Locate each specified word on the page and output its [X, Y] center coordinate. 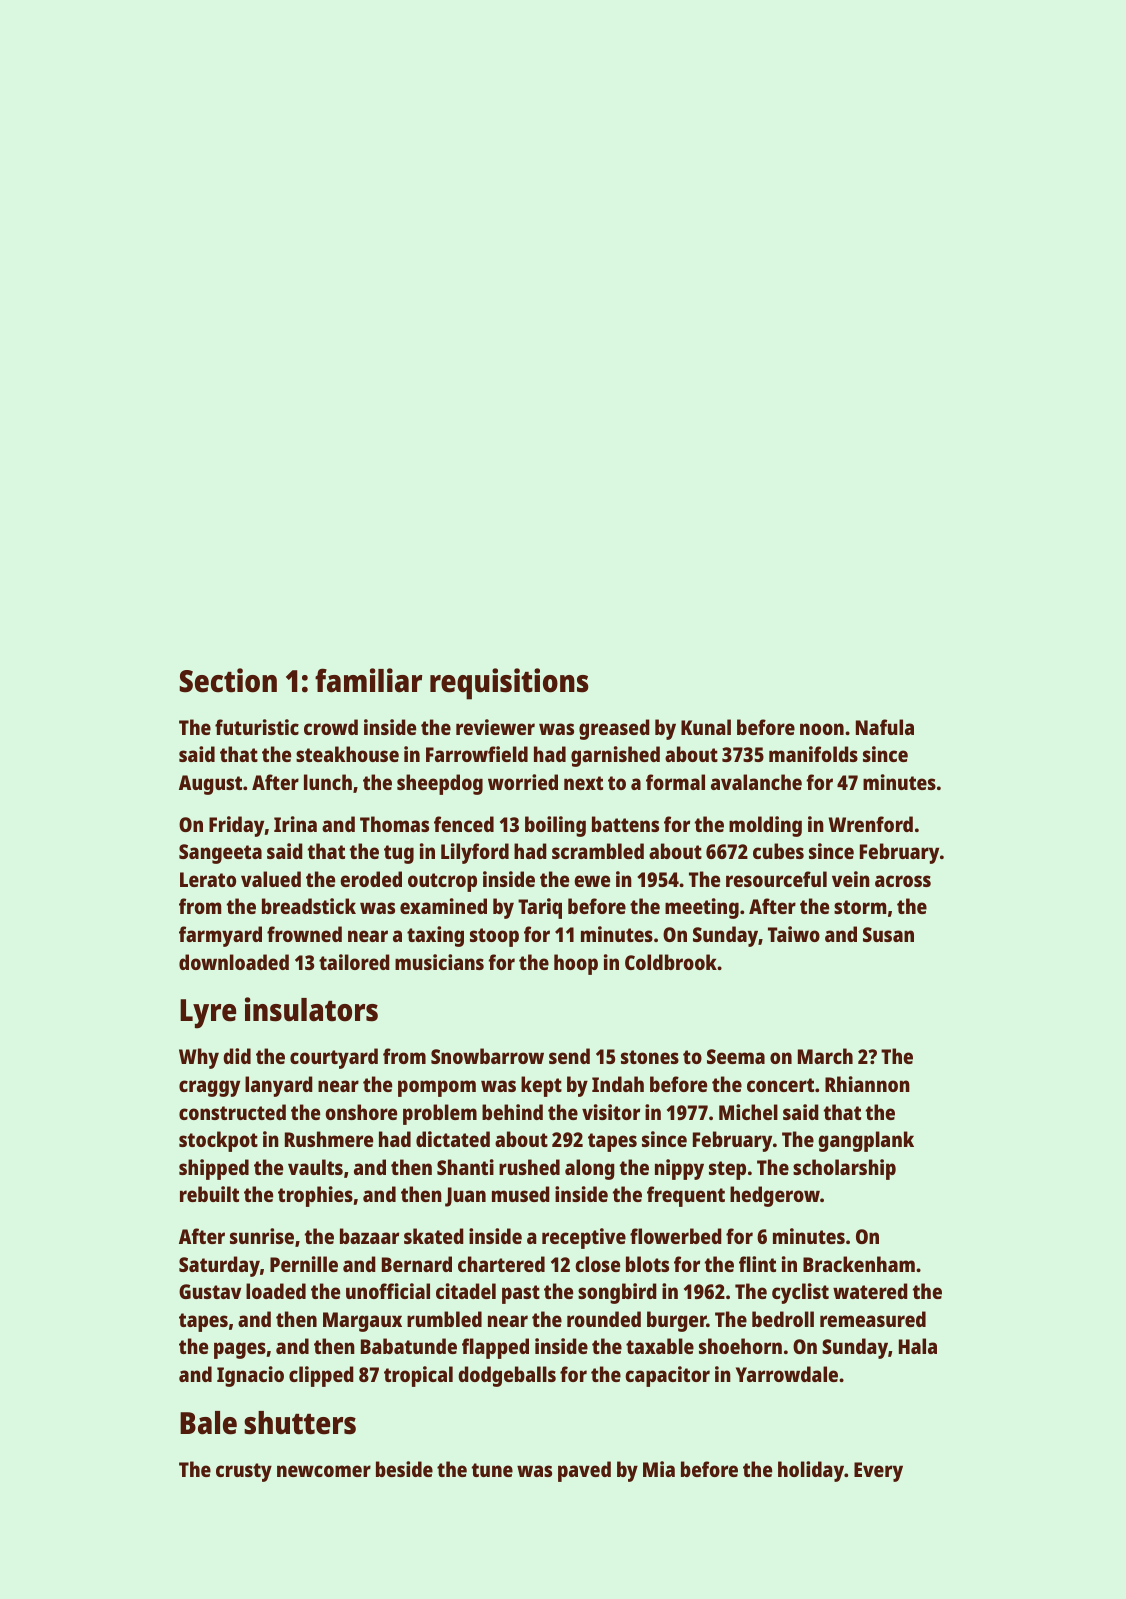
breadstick [309, 906]
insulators [311, 1009]
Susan [888, 934]
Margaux [362, 1322]
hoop [576, 964]
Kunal [706, 727]
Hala [918, 1346]
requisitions [509, 684]
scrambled [598, 851]
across [903, 881]
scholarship [844, 1169]
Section [228, 680]
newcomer [324, 1471]
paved [584, 1471]
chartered [501, 1264]
